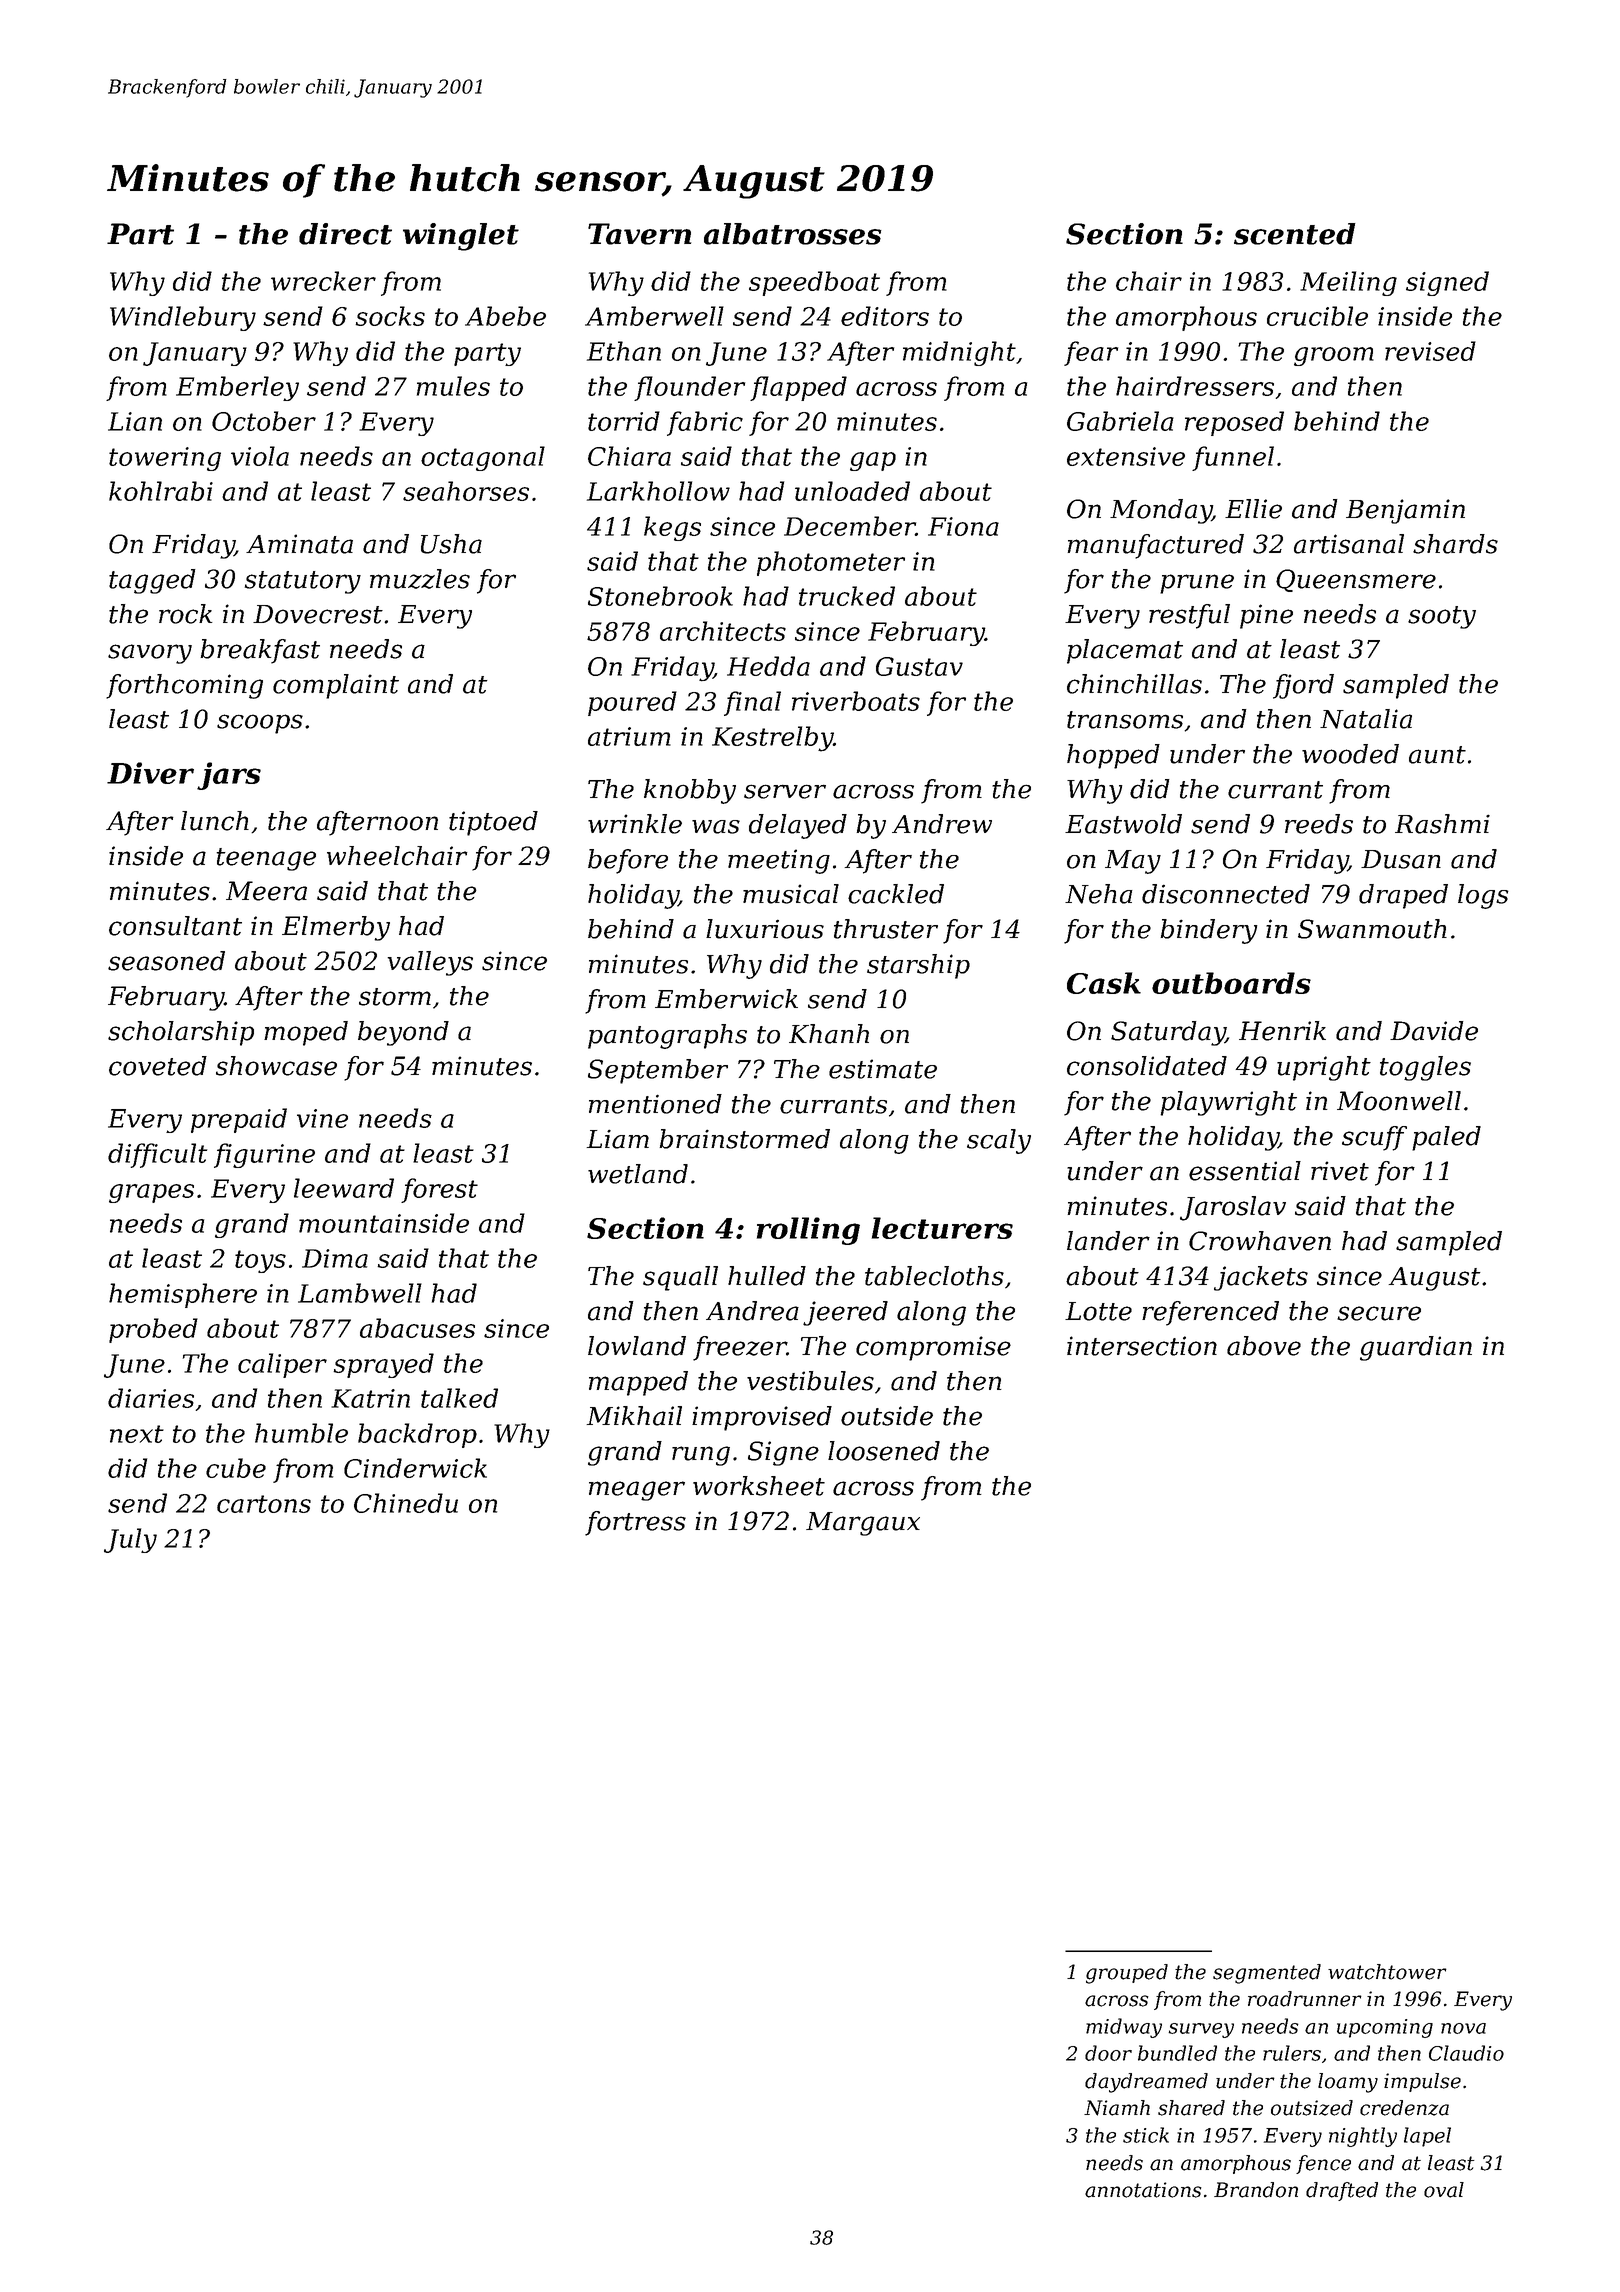  What do you see at coordinates (1295, 234) in the image?
I see `scented` at bounding box center [1295, 234].
